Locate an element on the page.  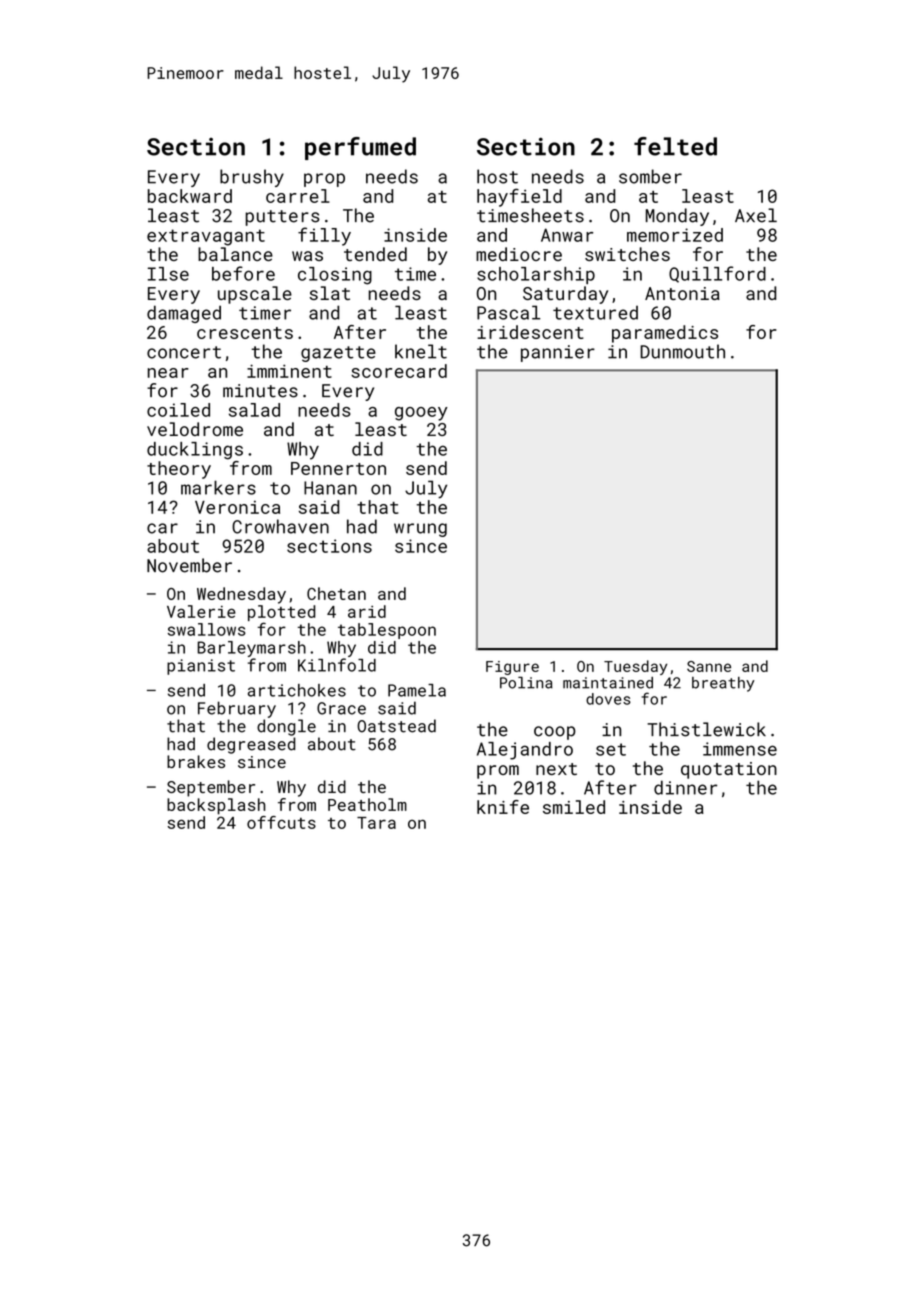
hayfield is located at coordinates (519, 197).
